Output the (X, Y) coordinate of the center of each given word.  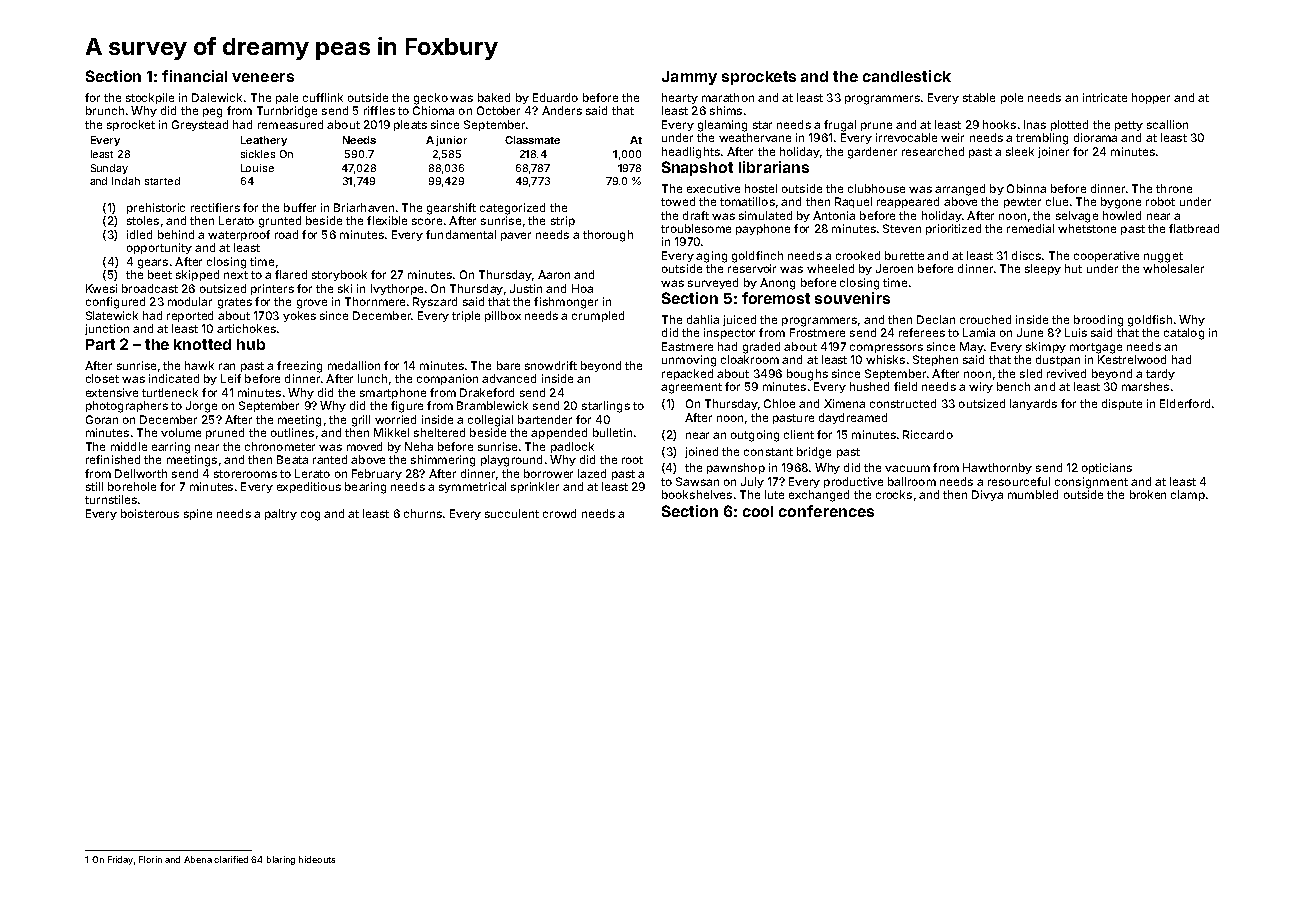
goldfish (1150, 321)
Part (100, 344)
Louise (257, 168)
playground (511, 461)
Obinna (1026, 188)
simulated (765, 215)
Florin (150, 859)
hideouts (317, 859)
